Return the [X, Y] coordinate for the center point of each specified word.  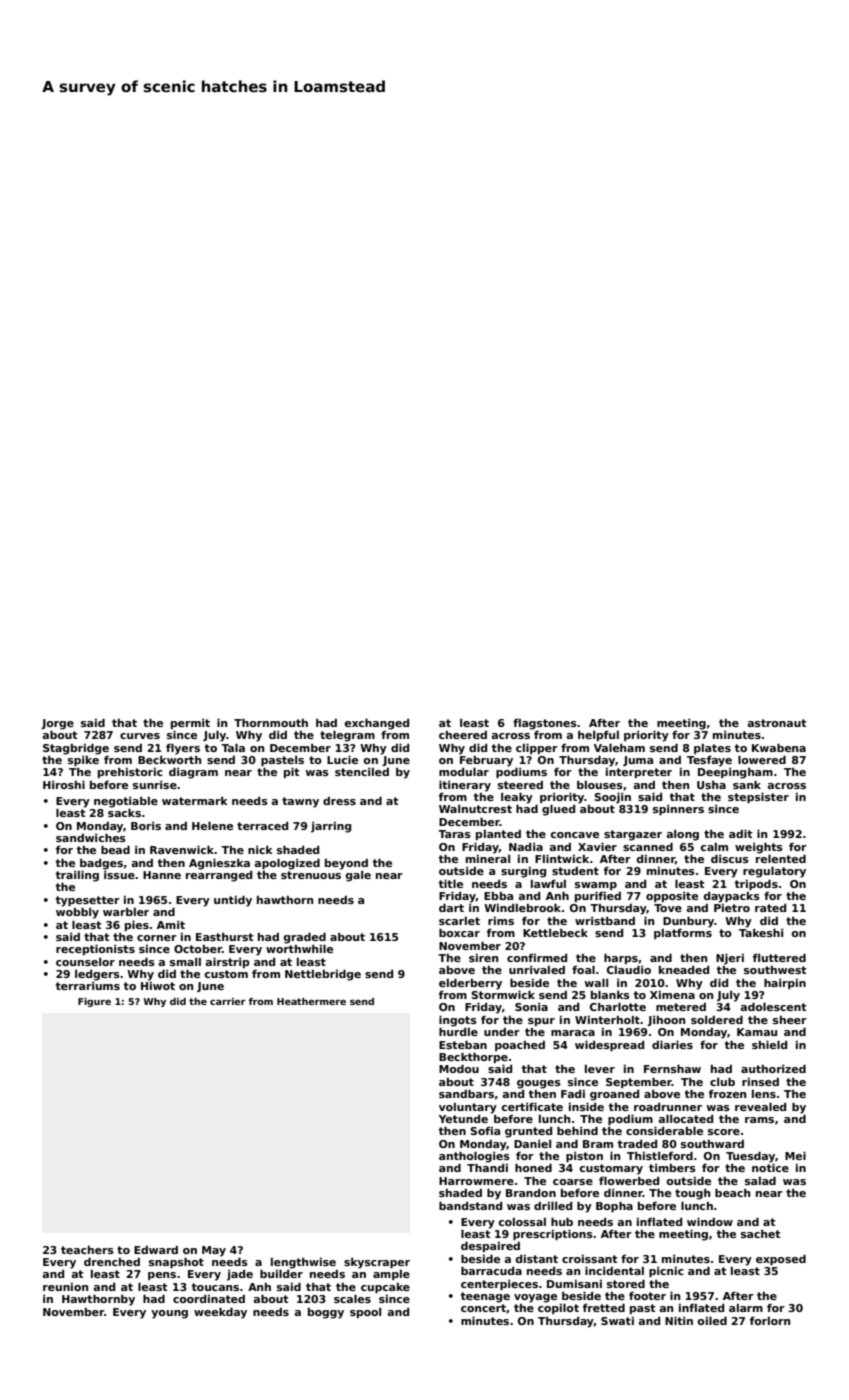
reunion [65, 1287]
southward [712, 1144]
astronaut [777, 723]
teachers [87, 1250]
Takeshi [761, 932]
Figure [94, 1002]
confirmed [537, 958]
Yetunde [463, 1119]
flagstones [545, 724]
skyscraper [377, 1263]
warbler [126, 912]
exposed [781, 1259]
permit [190, 724]
